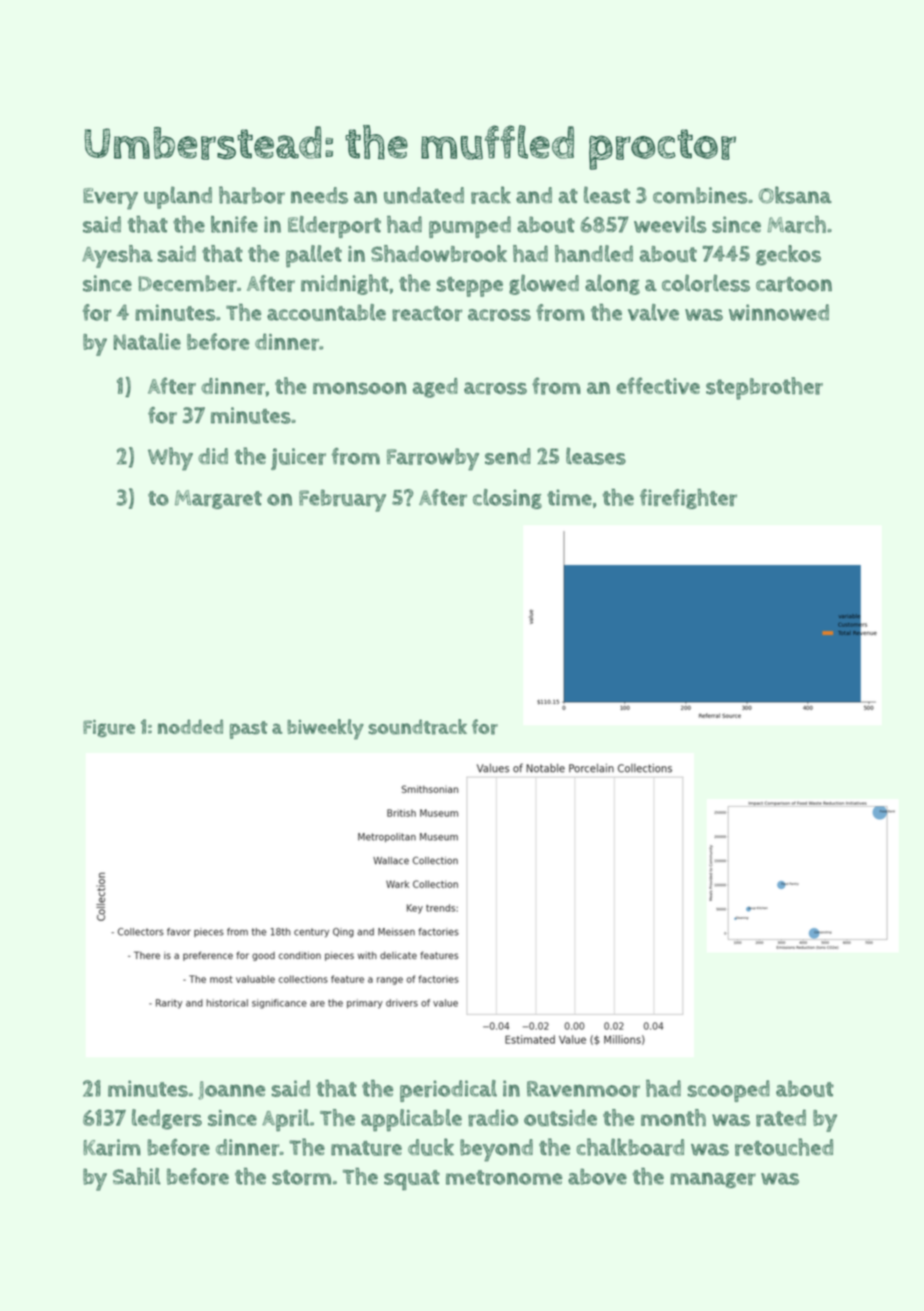  Describe the element at coordinates (795, 195) in the image. I see `Oksana` at that location.
